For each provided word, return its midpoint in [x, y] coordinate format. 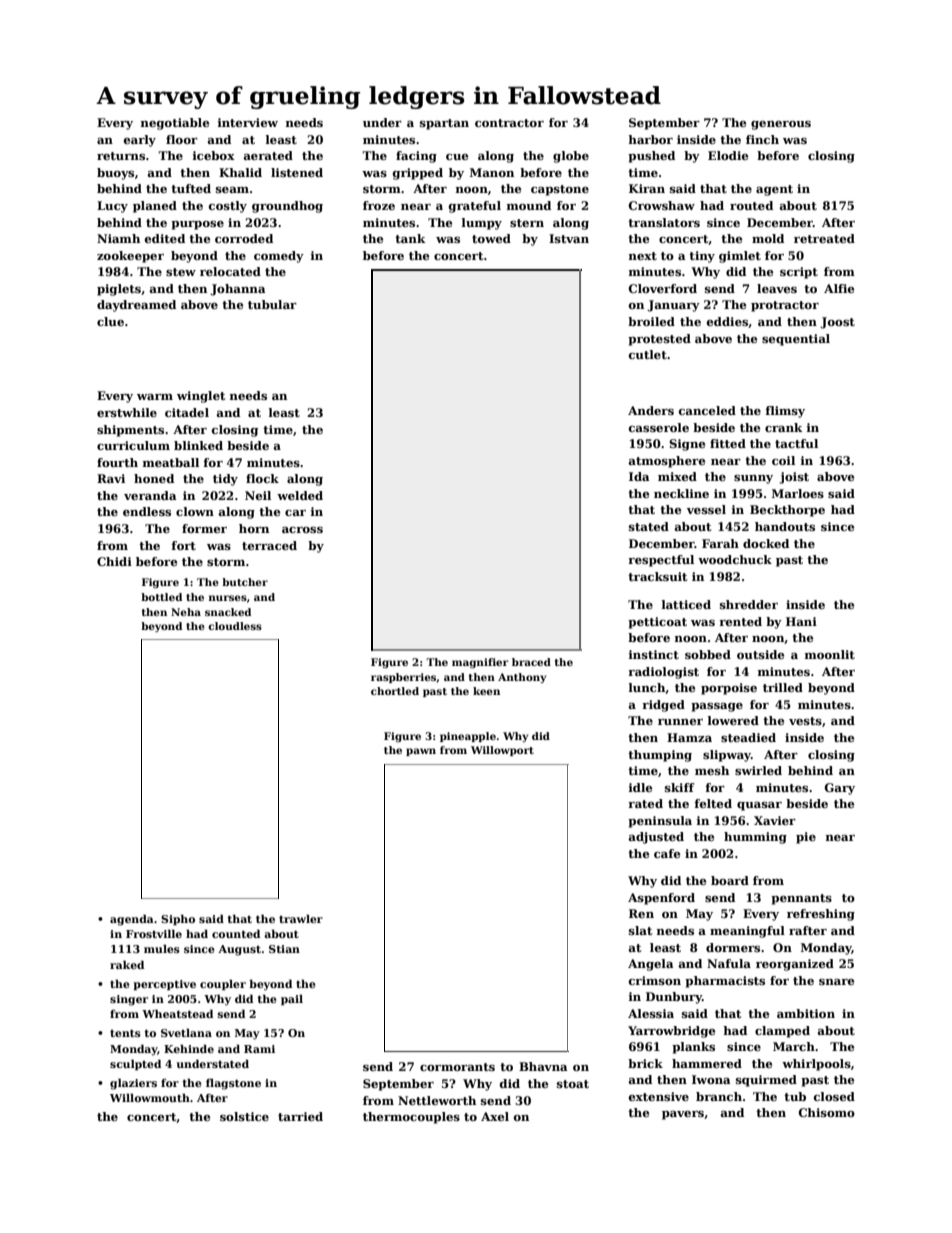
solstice [244, 1116]
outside [760, 654]
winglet [201, 397]
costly [228, 207]
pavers [683, 1115]
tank [410, 238]
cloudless [235, 626]
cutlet [648, 354]
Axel [495, 1116]
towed [491, 238]
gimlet [740, 257]
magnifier [480, 663]
